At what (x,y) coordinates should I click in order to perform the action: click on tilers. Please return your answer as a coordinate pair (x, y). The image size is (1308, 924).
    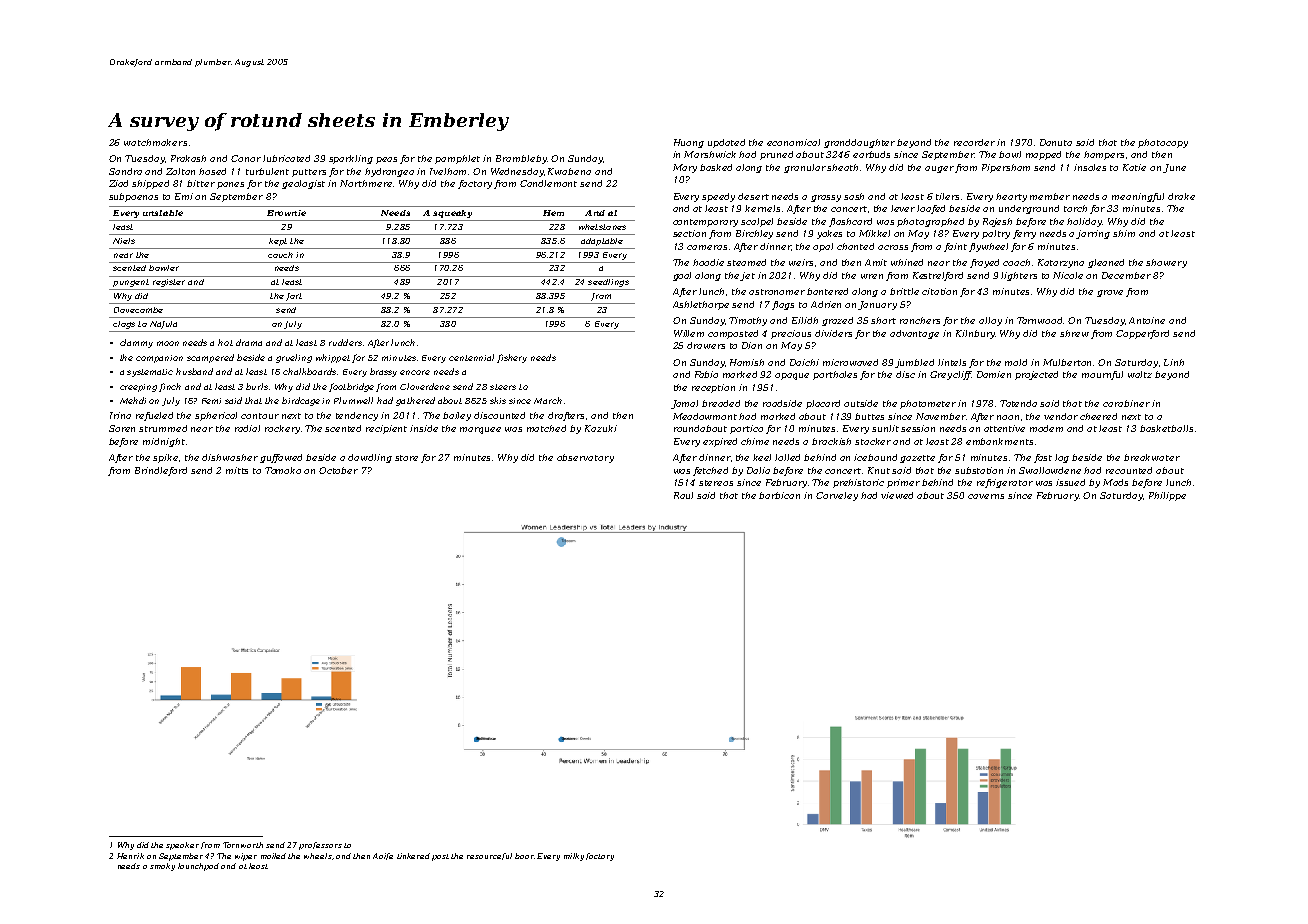
    Looking at the image, I should click on (947, 196).
